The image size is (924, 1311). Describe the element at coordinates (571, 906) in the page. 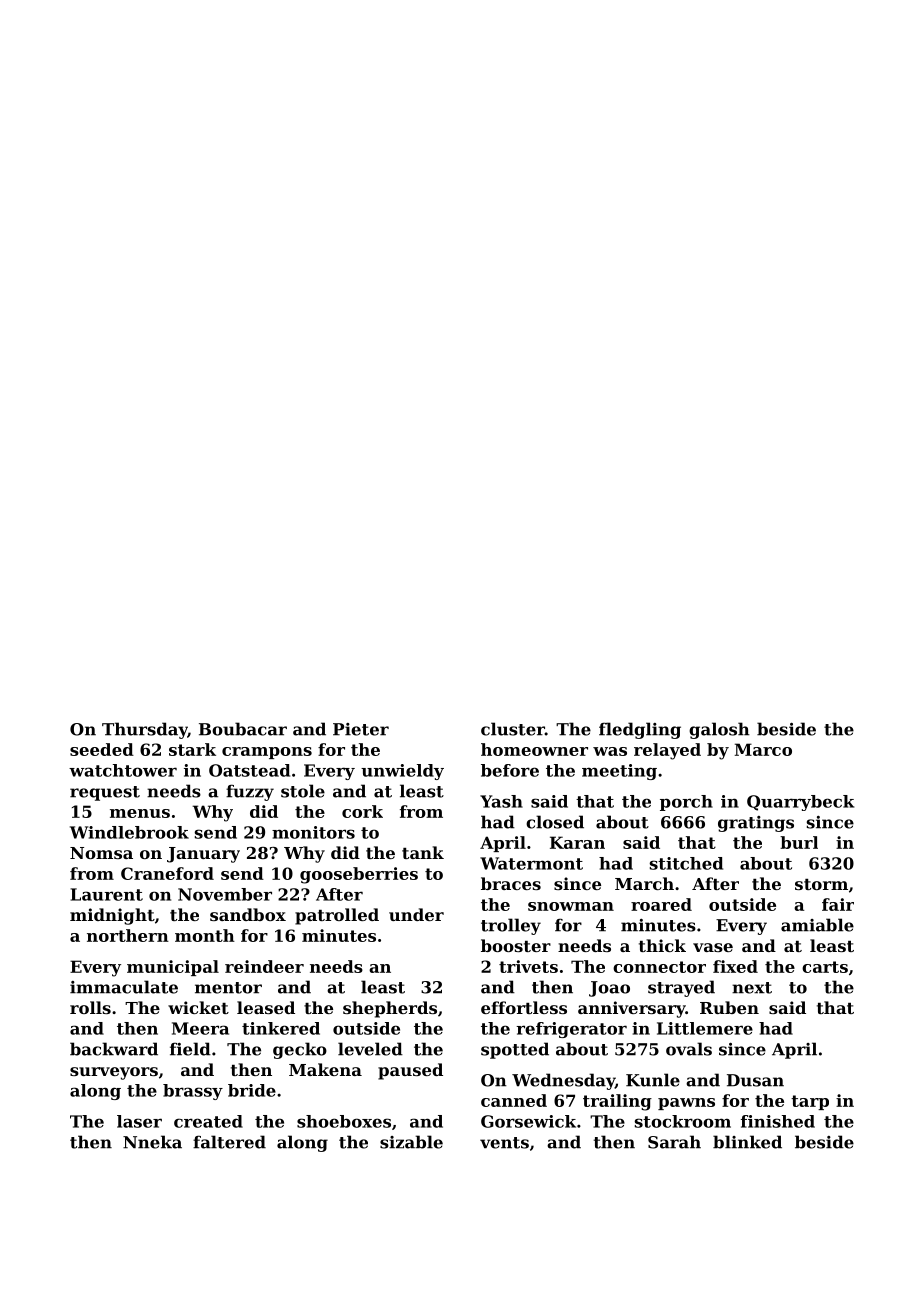

I see `snowman` at that location.
